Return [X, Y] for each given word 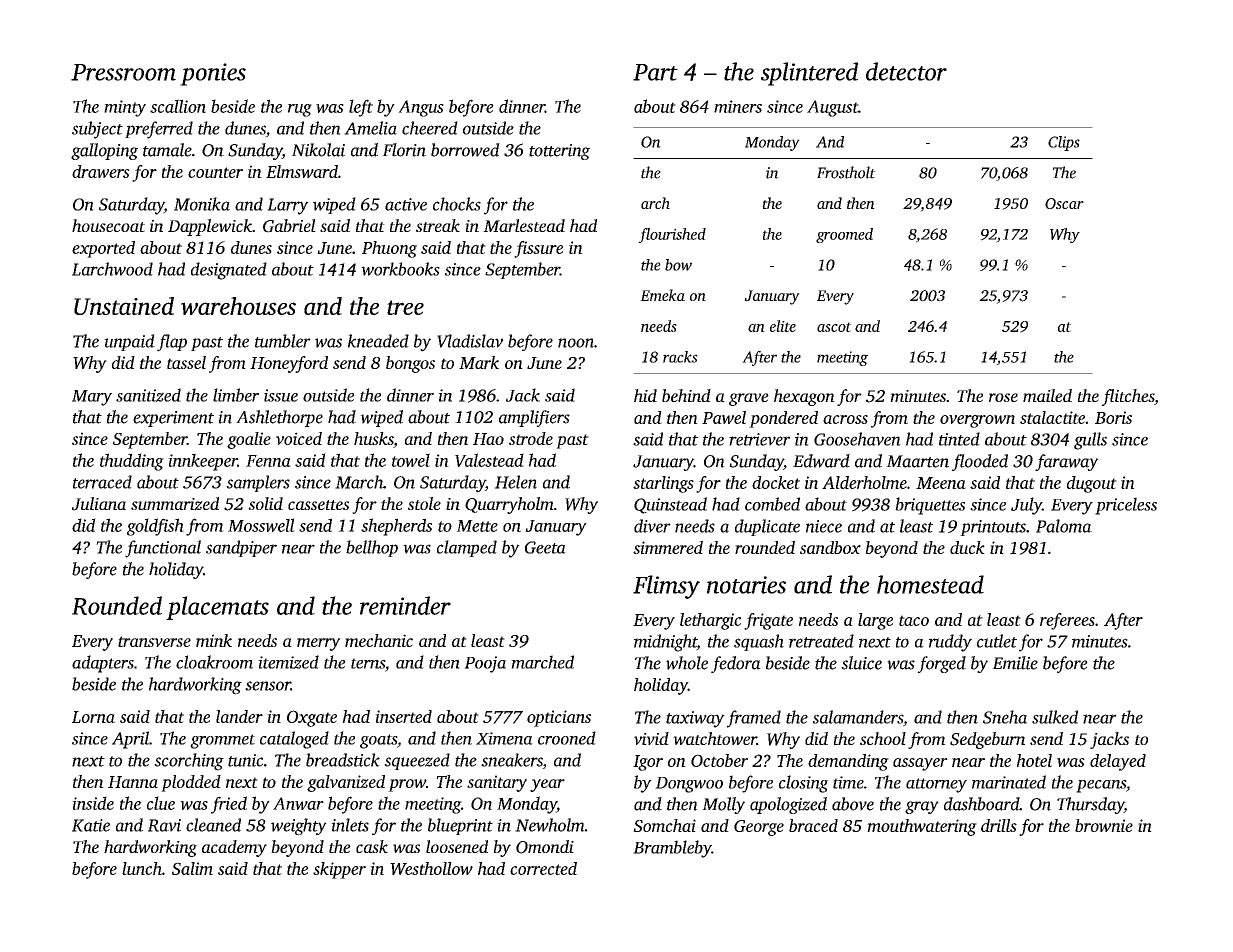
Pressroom [123, 72]
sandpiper [241, 548]
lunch [142, 868]
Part [655, 72]
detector [906, 71]
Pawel [724, 417]
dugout [1092, 484]
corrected [543, 868]
